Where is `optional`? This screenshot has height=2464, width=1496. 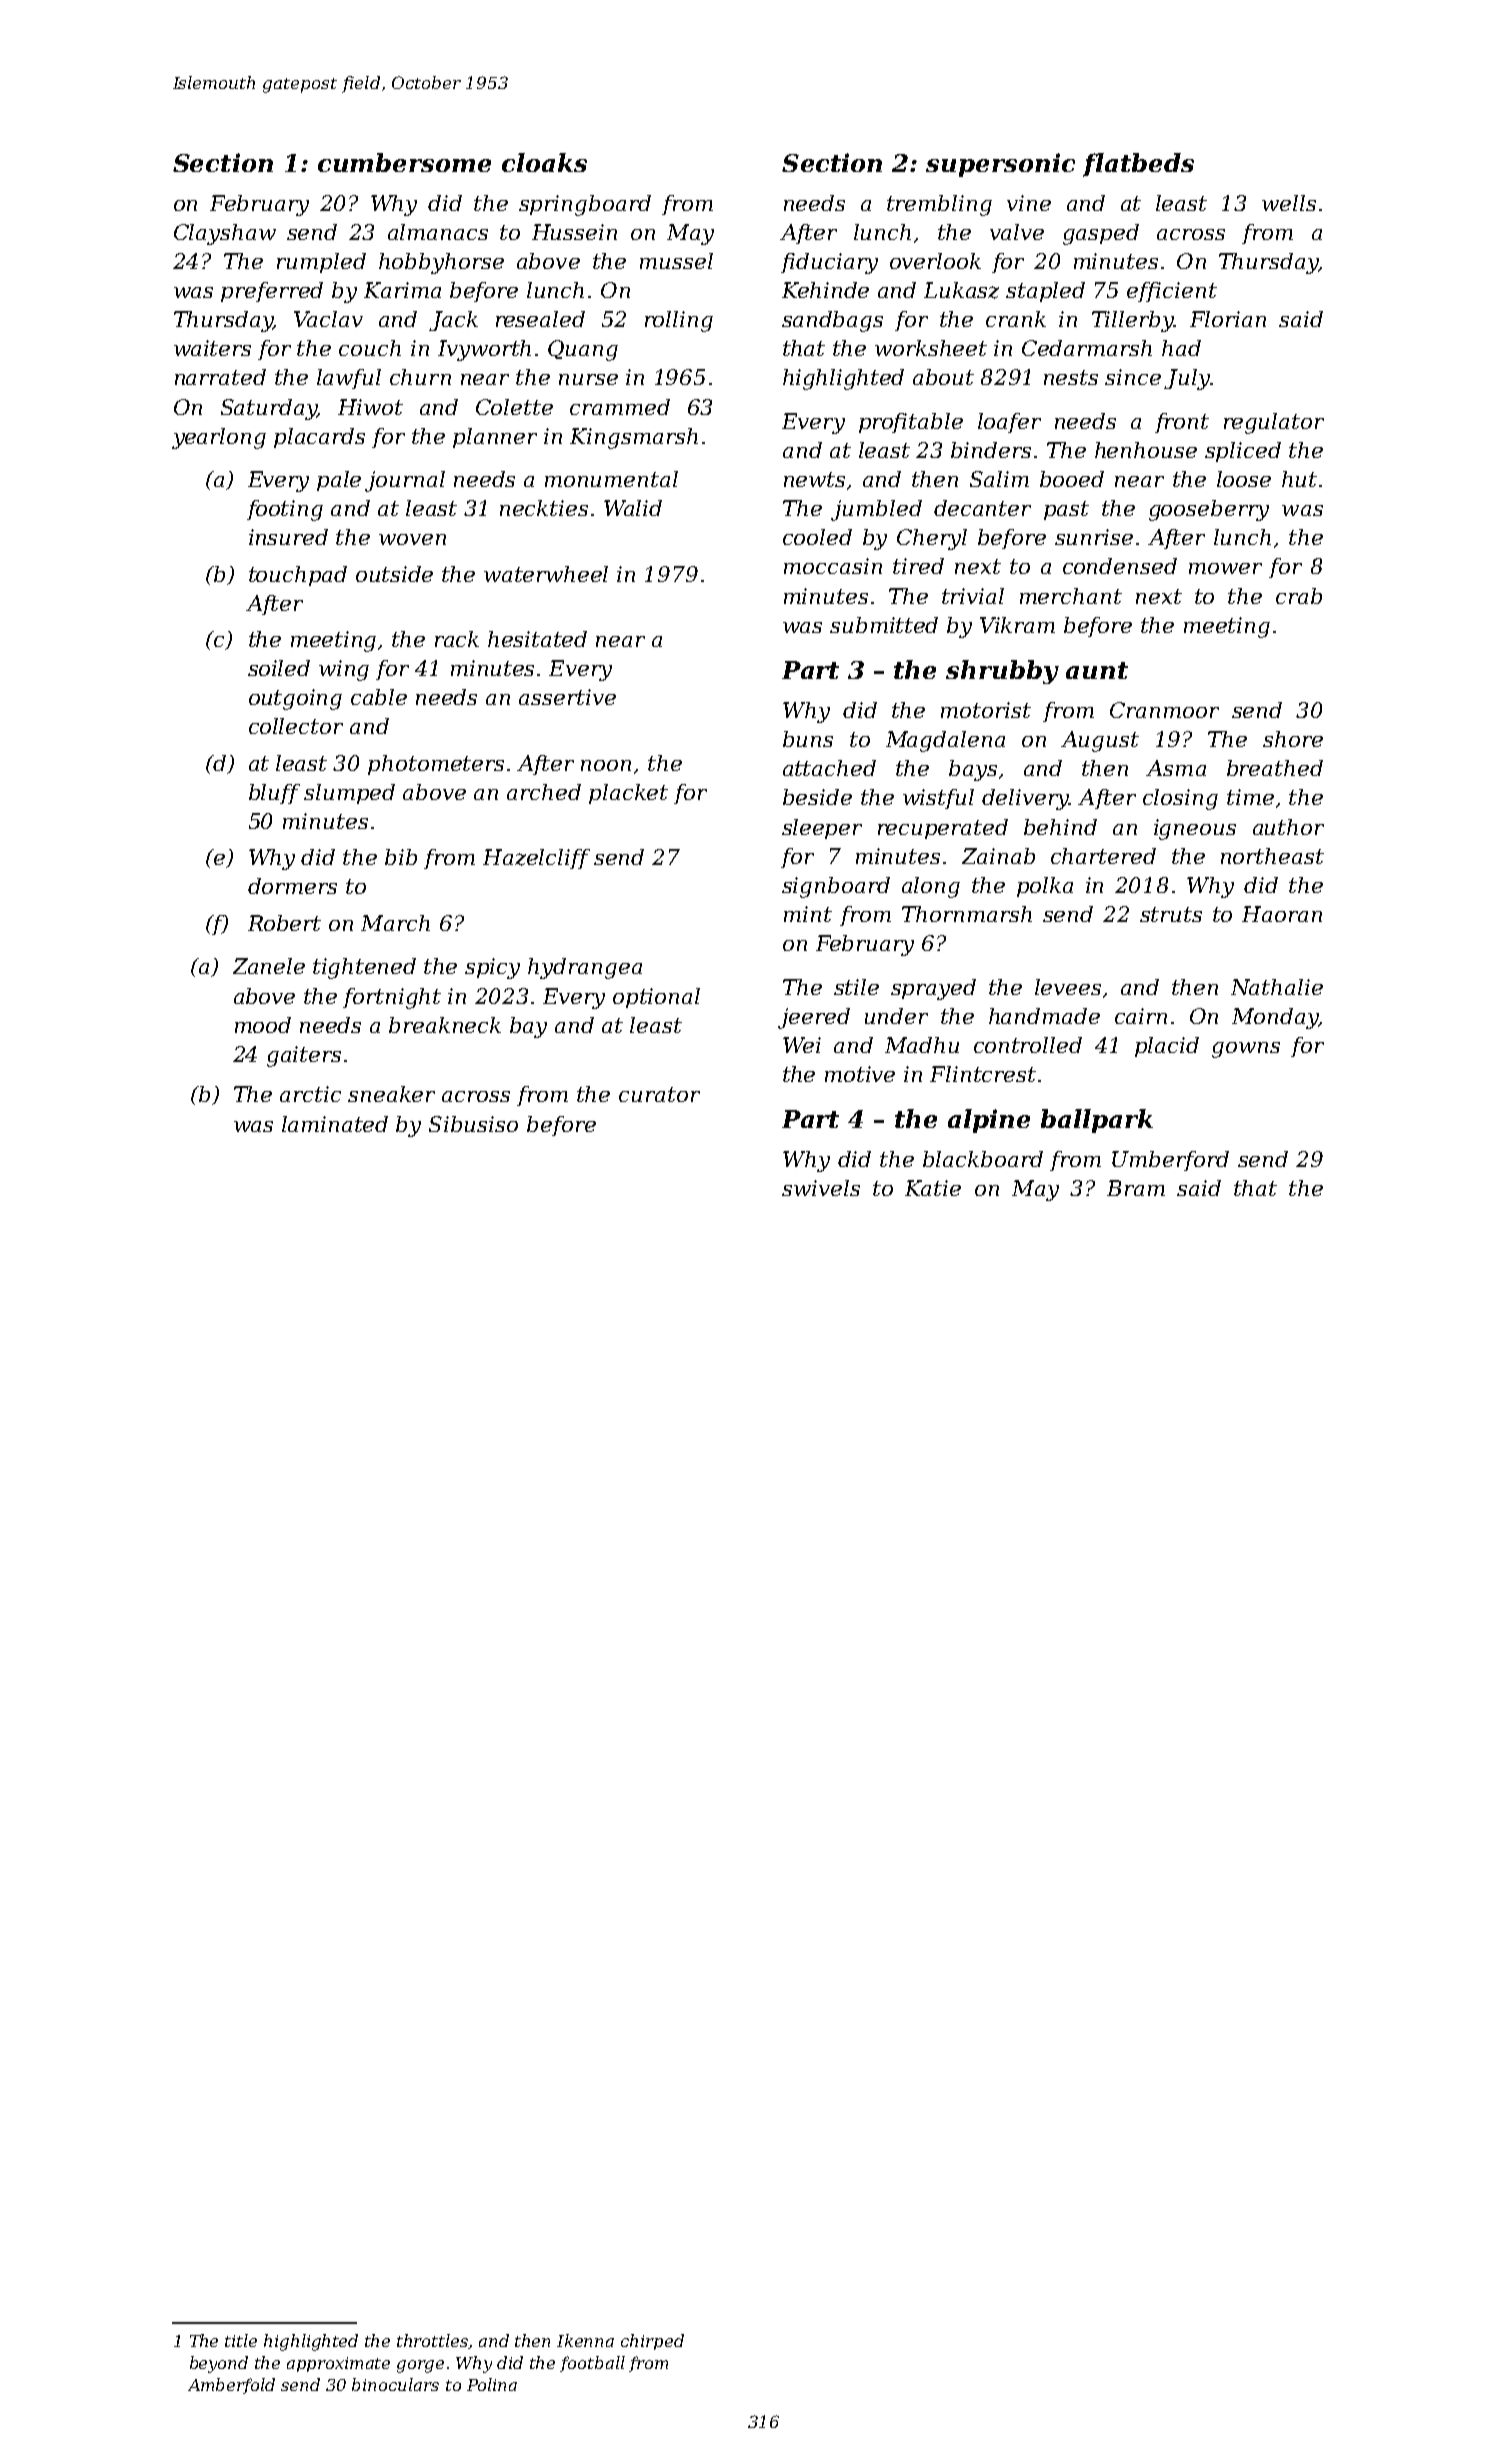
optional is located at coordinates (656, 998).
